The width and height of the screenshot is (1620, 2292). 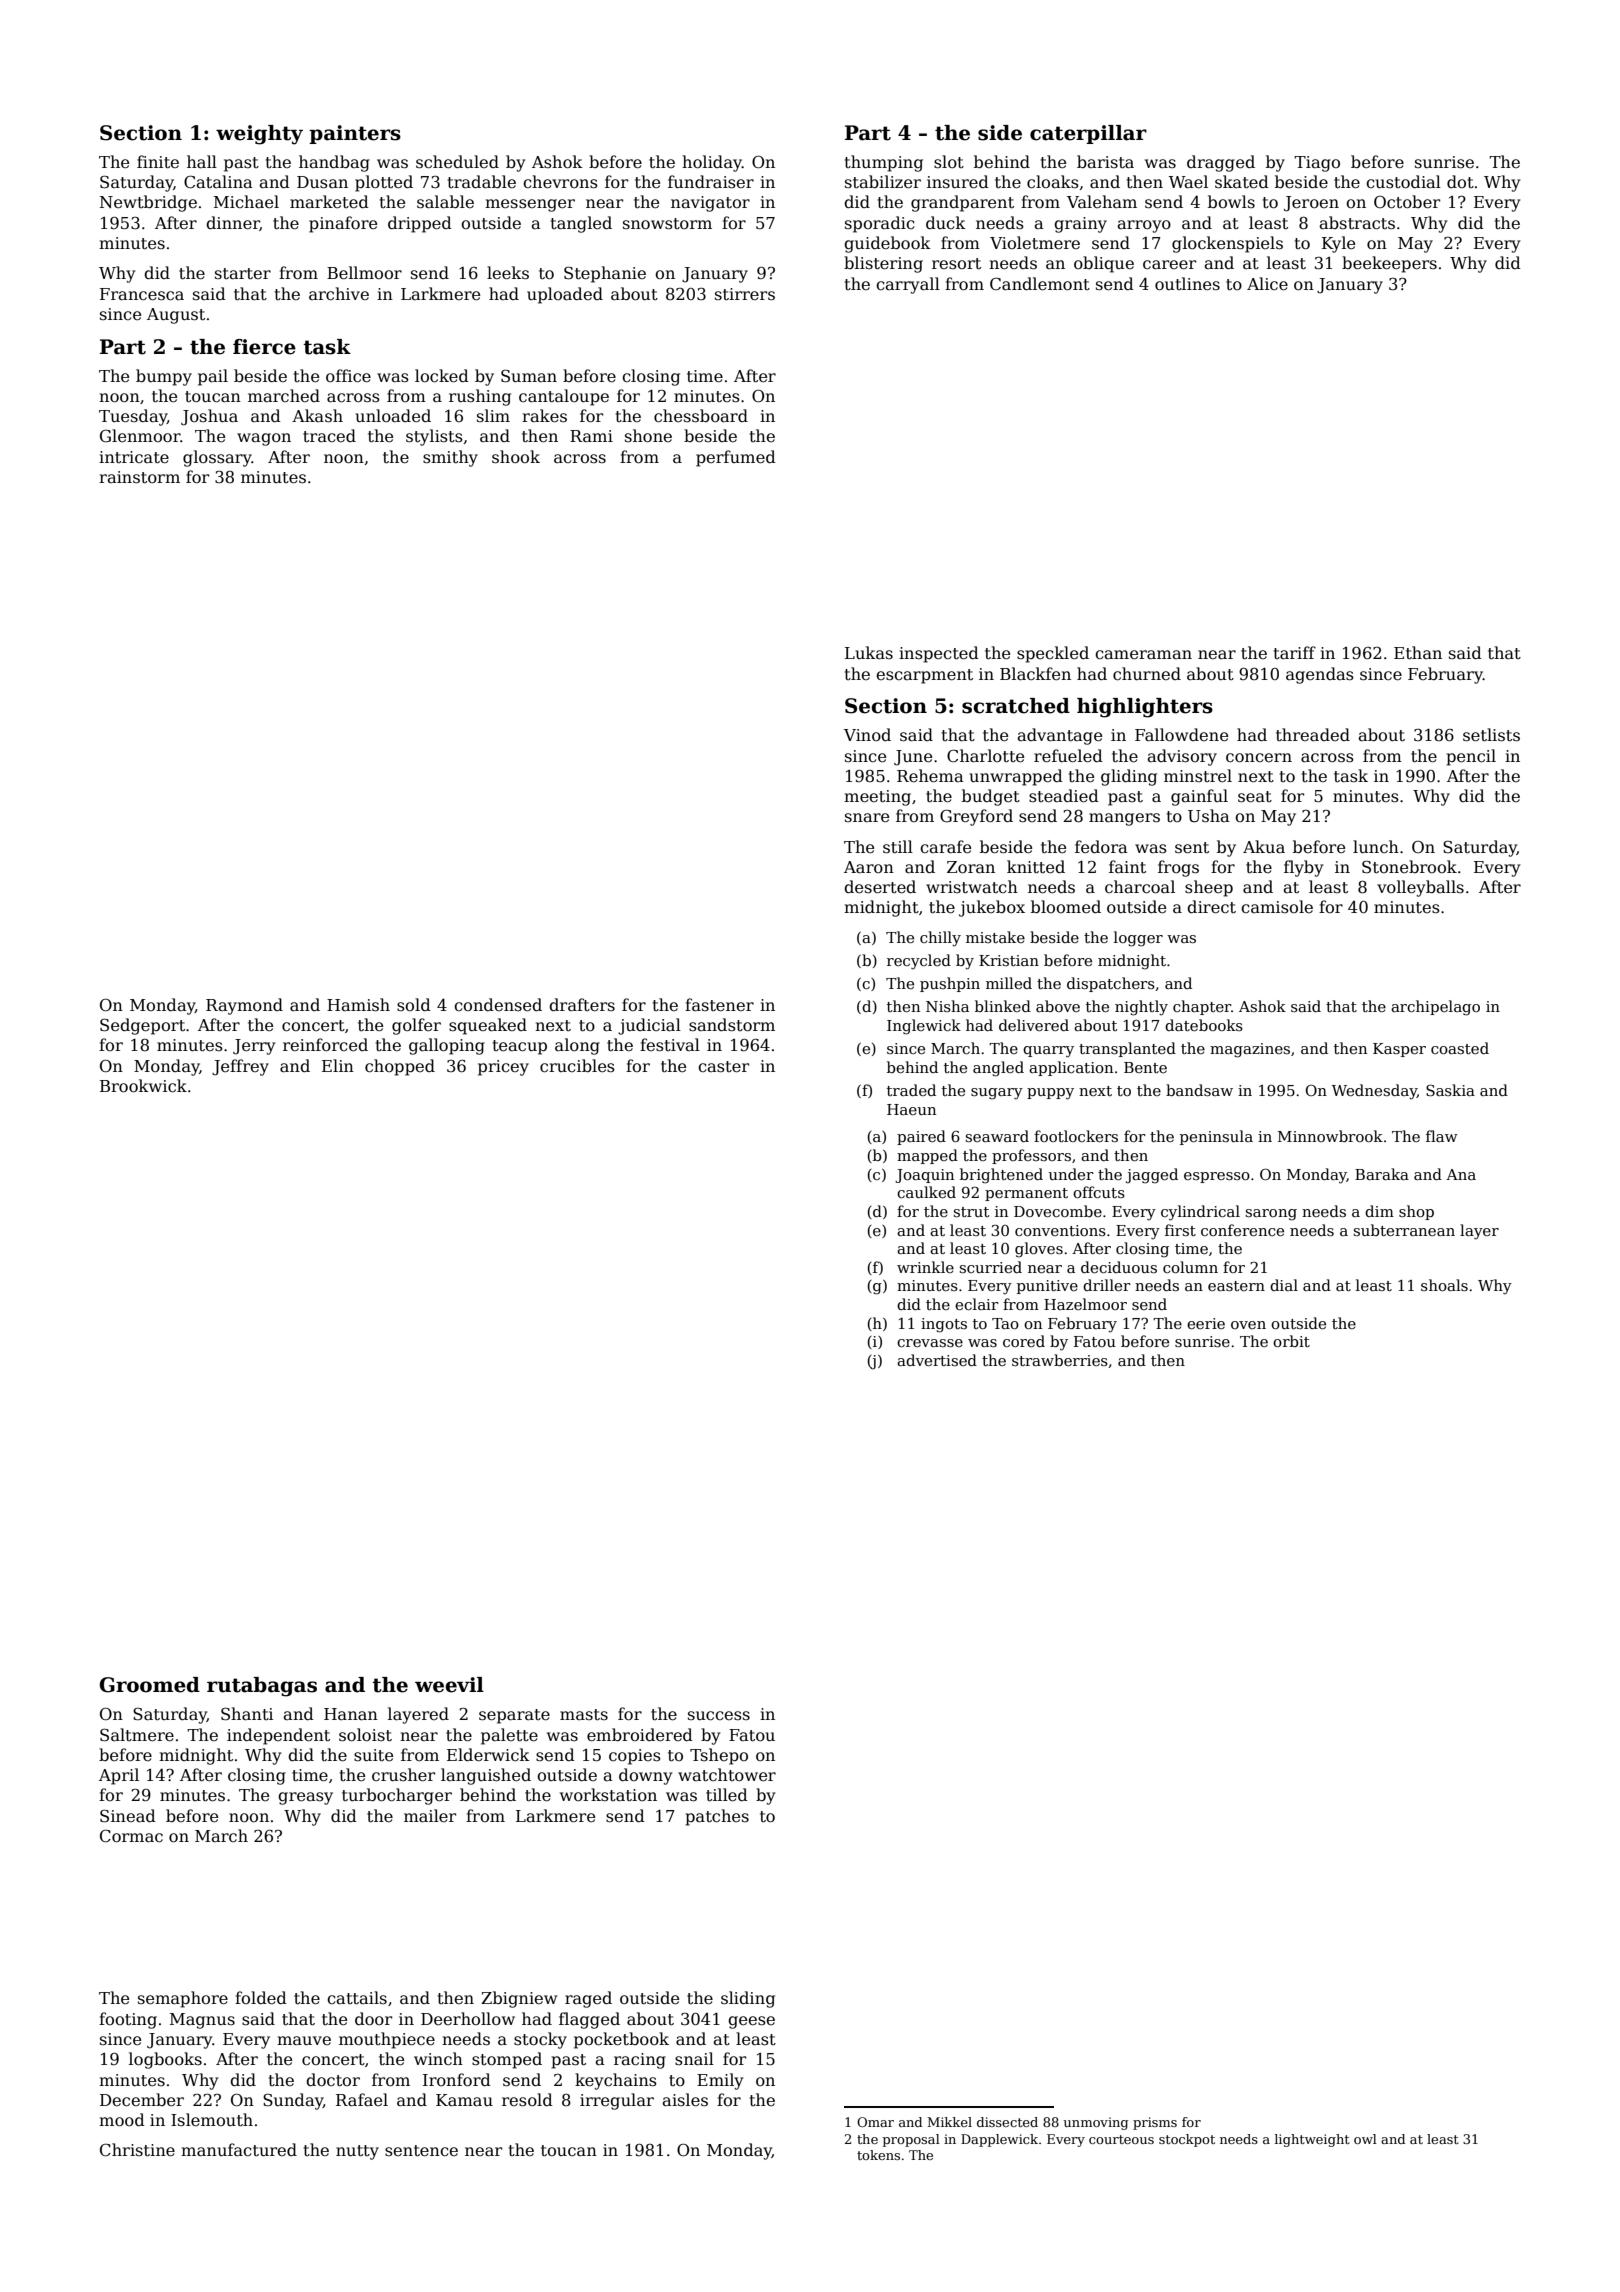 What do you see at coordinates (1317, 164) in the screenshot?
I see `Tiago` at bounding box center [1317, 164].
